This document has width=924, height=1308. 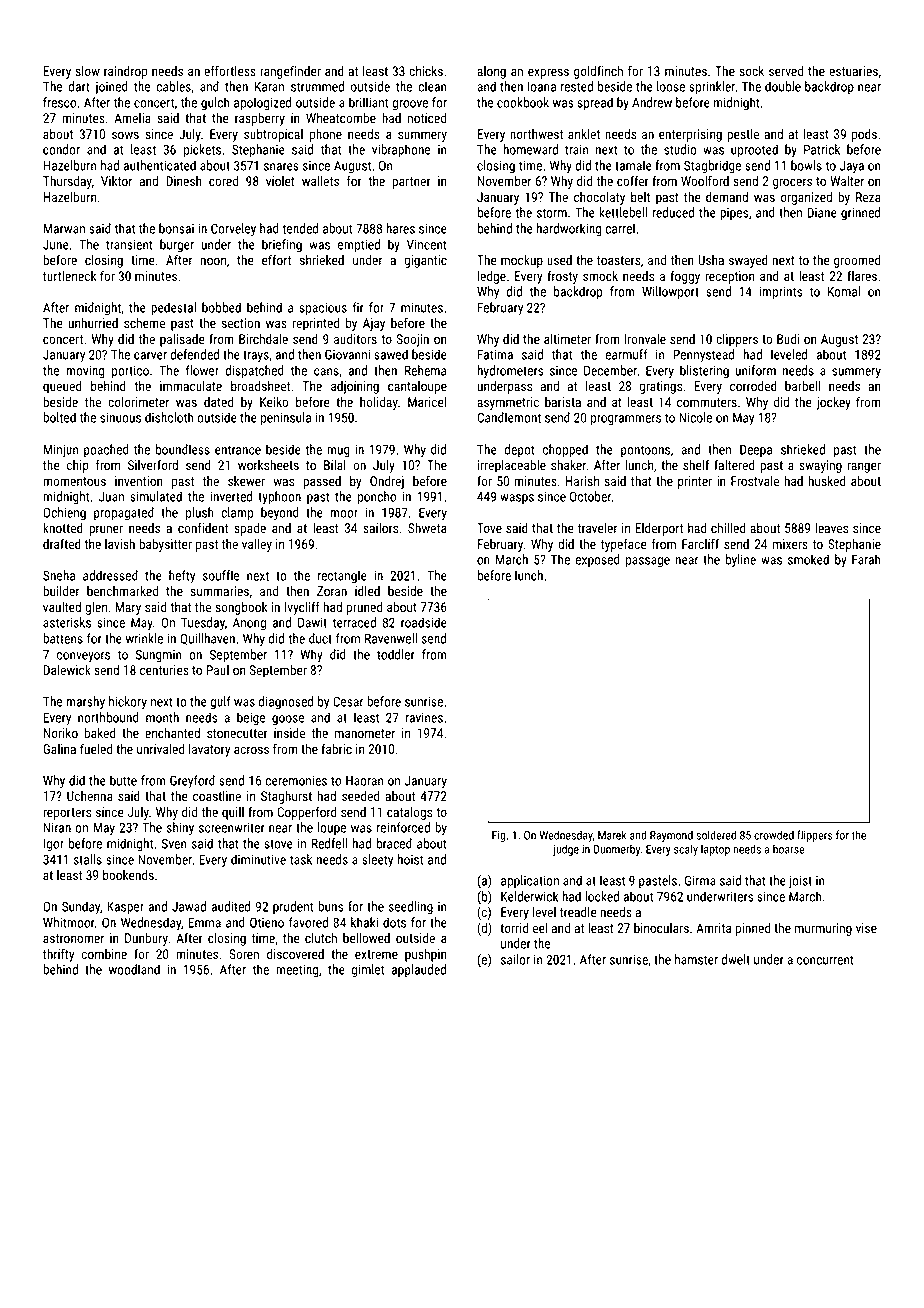 I want to click on burger, so click(x=177, y=246).
